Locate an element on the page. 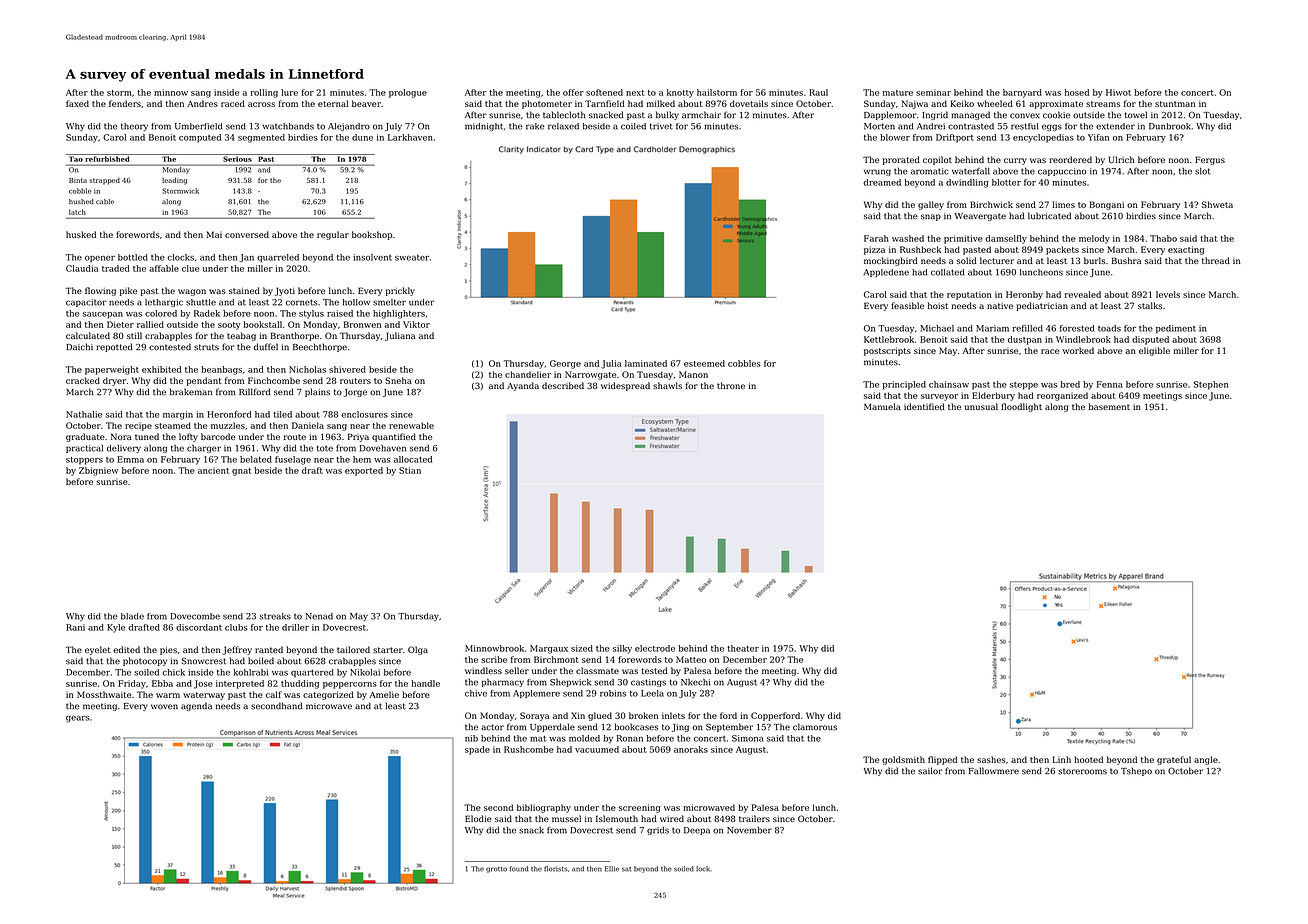 The width and height of the image is (1308, 924). windless is located at coordinates (483, 670).
